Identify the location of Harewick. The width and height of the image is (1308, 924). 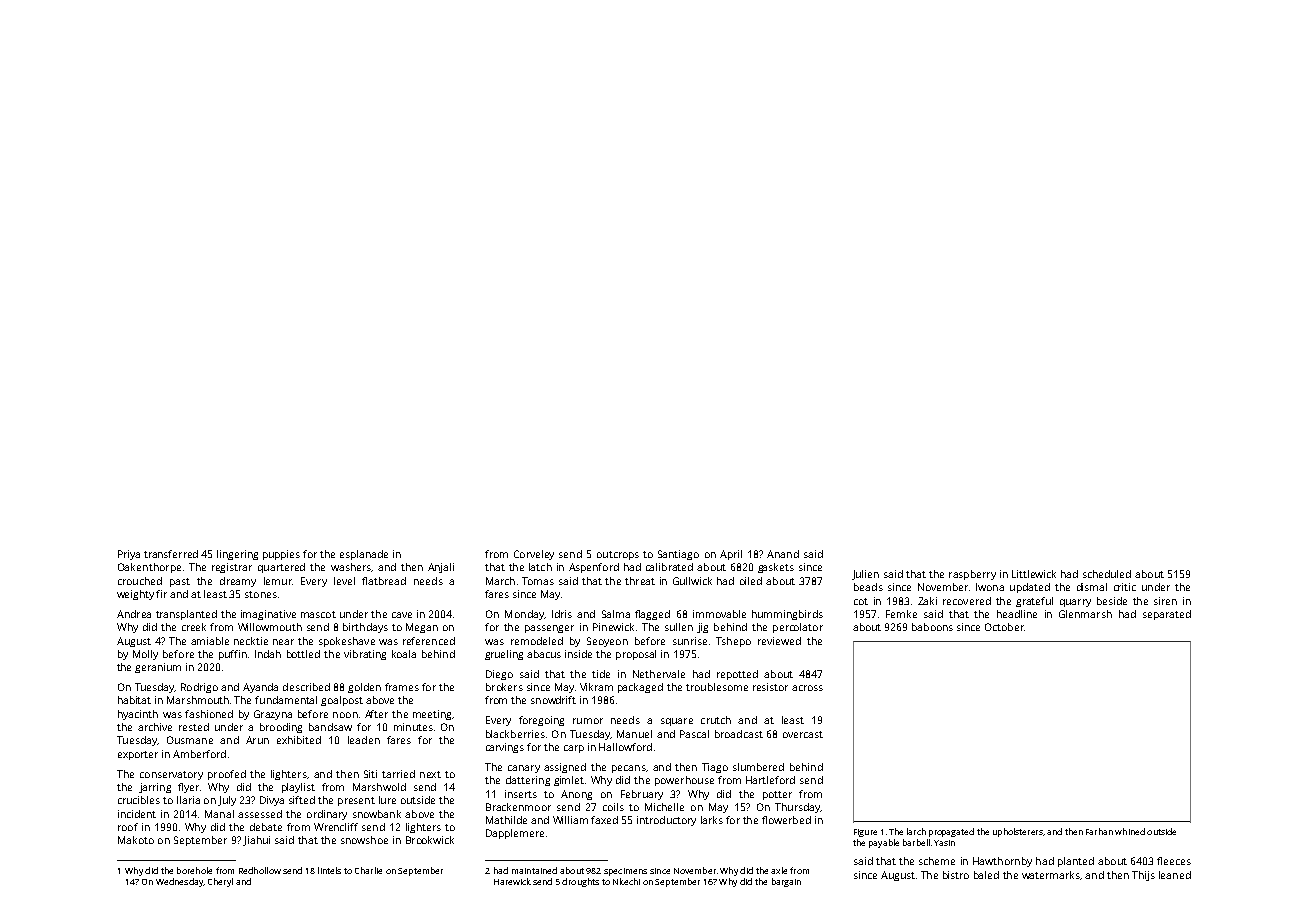
(512, 881).
